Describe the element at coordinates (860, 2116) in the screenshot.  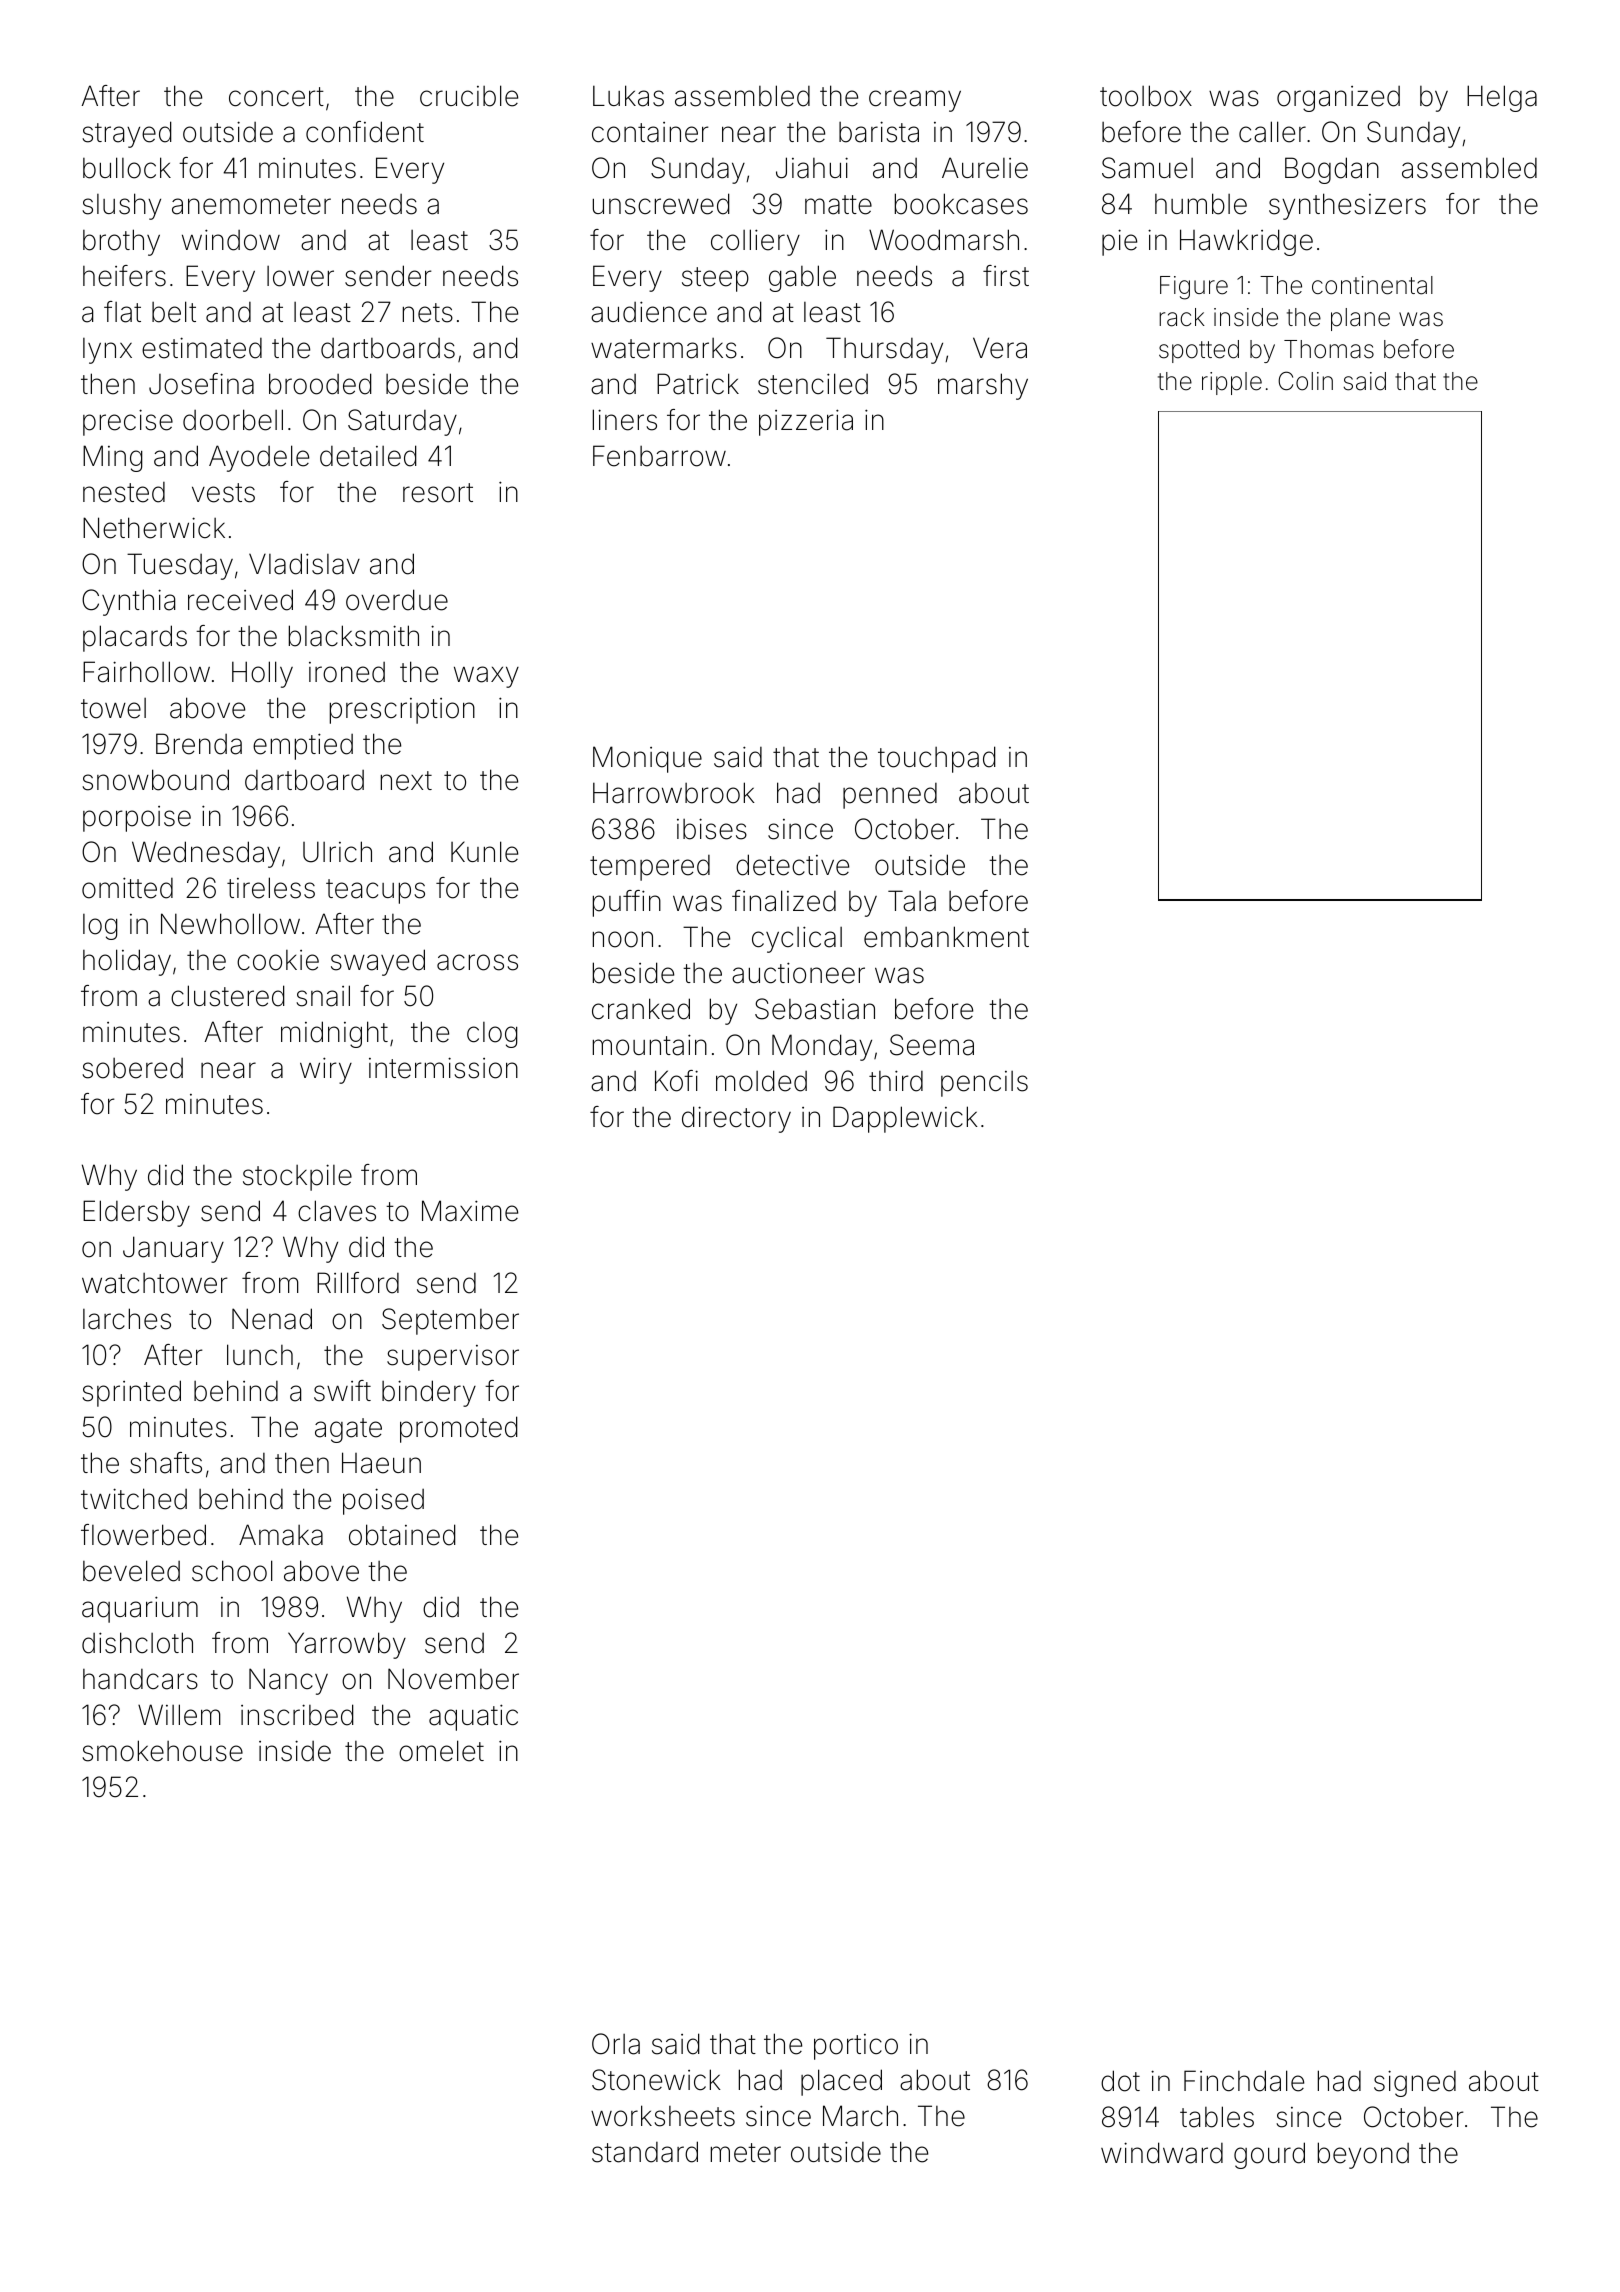
I see `March` at that location.
